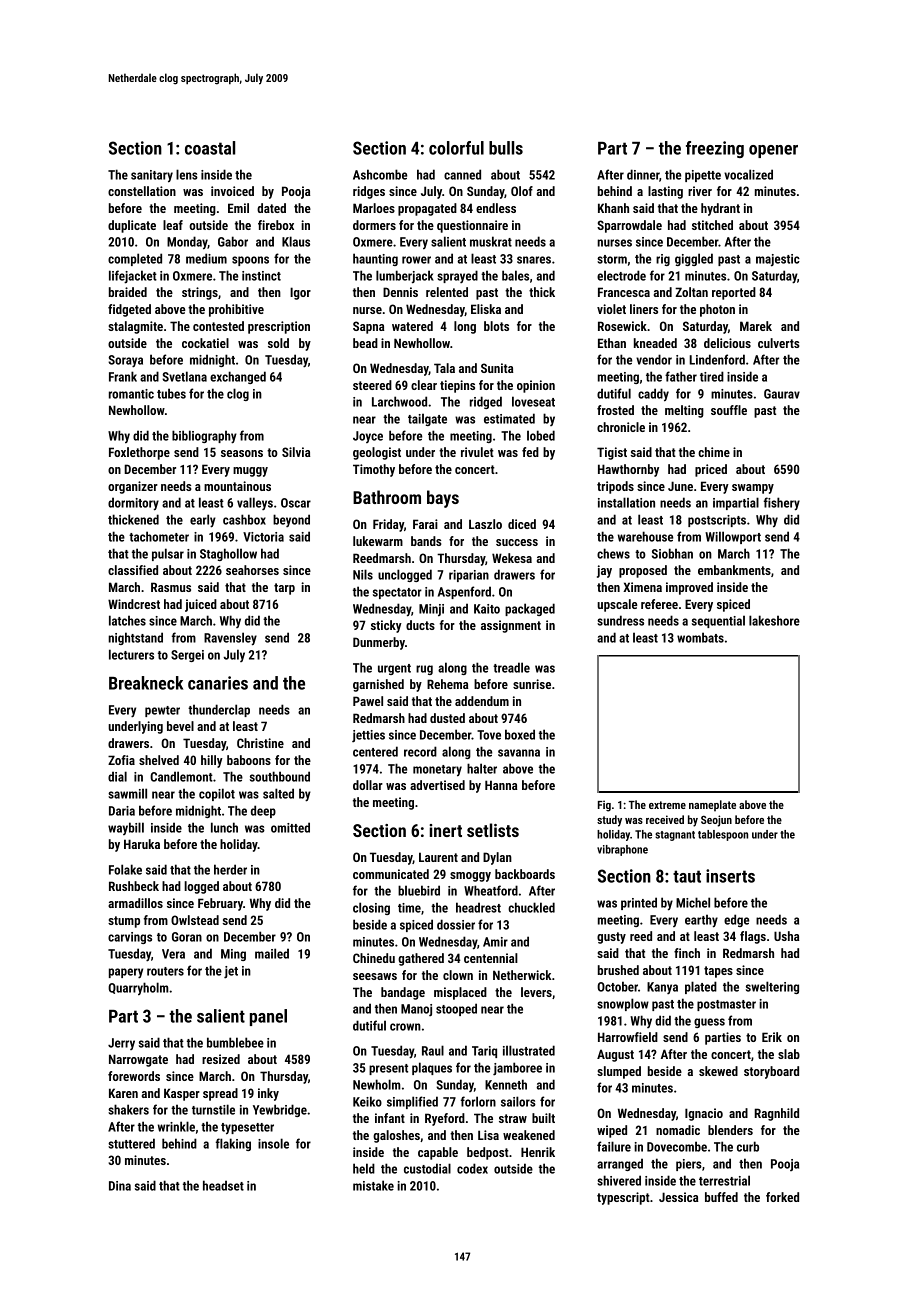 The image size is (908, 1316). What do you see at coordinates (127, 620) in the screenshot?
I see `latches` at bounding box center [127, 620].
